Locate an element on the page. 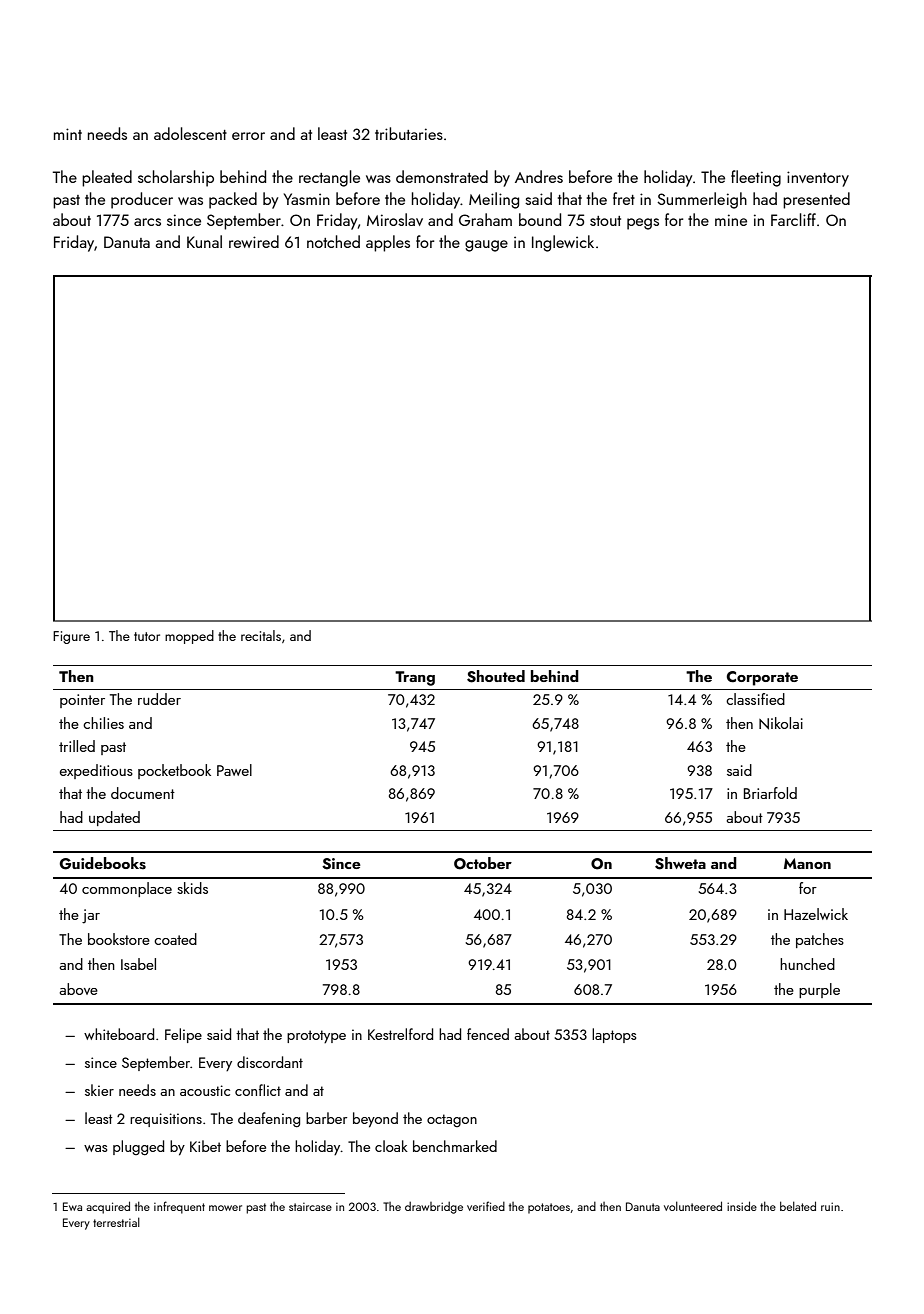 The height and width of the image is (1314, 924). Andres is located at coordinates (539, 176).
